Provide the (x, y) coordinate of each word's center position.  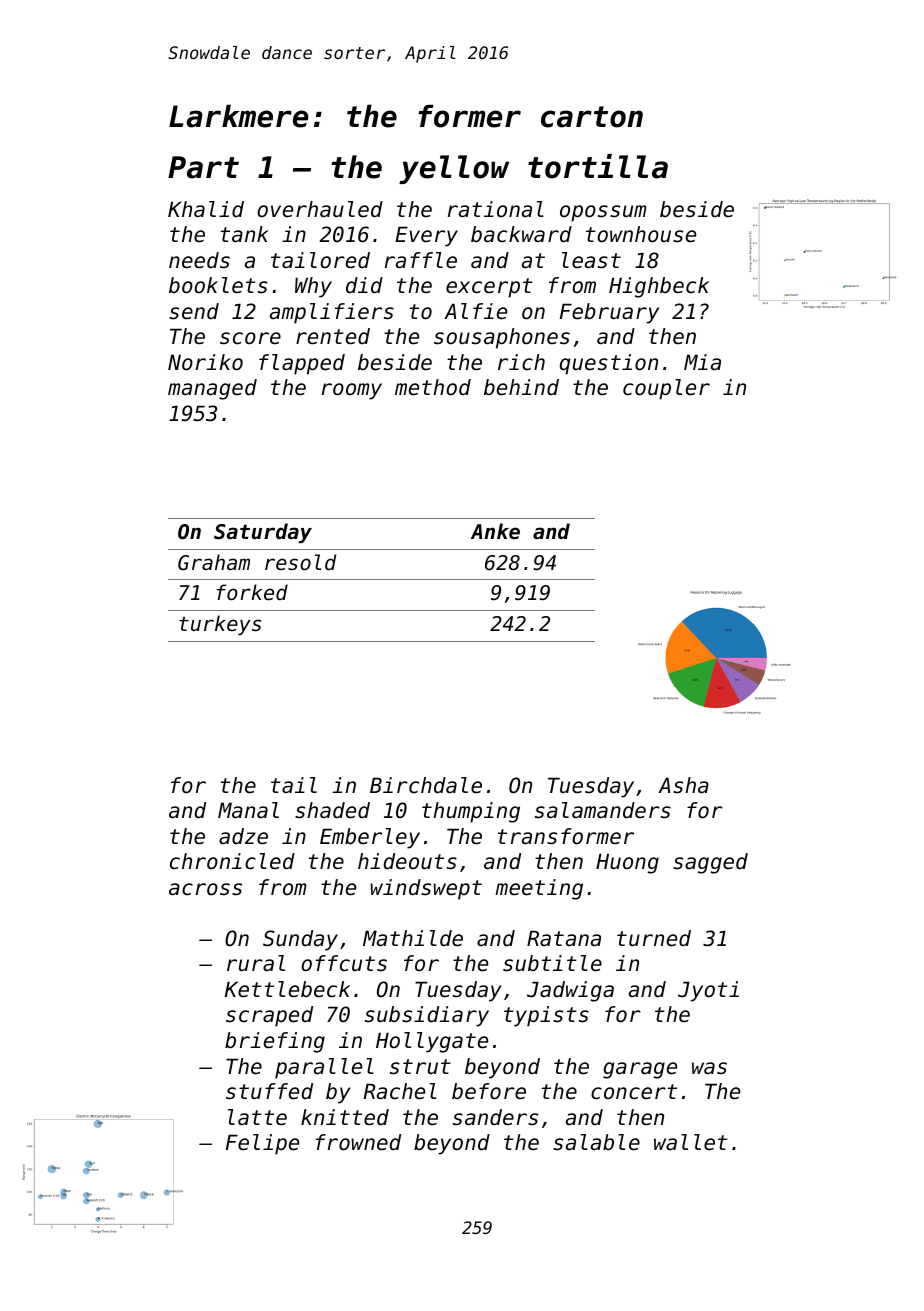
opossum (603, 213)
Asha (683, 785)
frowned (358, 1142)
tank (244, 234)
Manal (248, 810)
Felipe (262, 1144)
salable (596, 1142)
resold (300, 562)
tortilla (598, 166)
